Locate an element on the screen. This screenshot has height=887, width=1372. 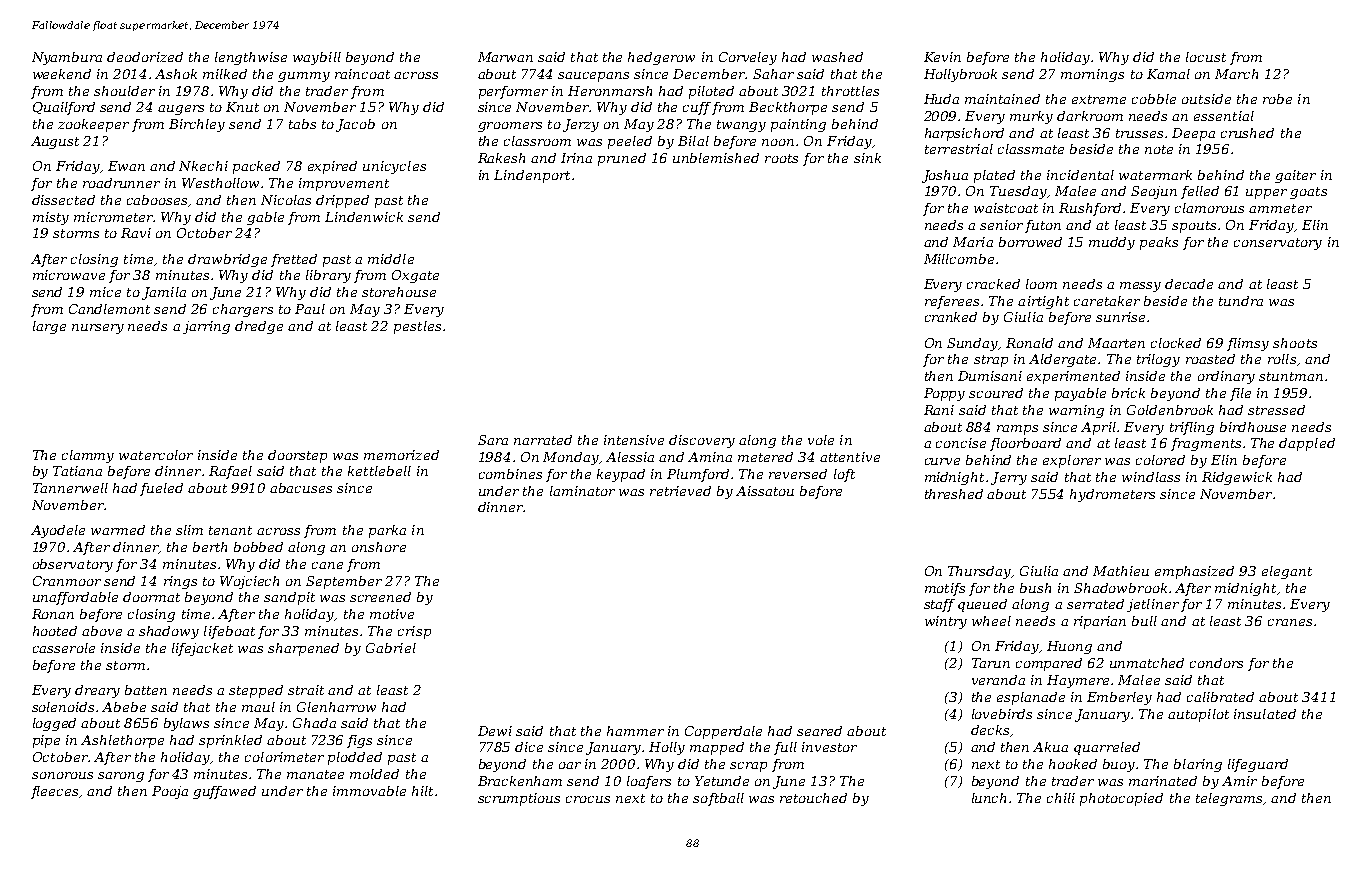
Millcombe is located at coordinates (959, 259).
